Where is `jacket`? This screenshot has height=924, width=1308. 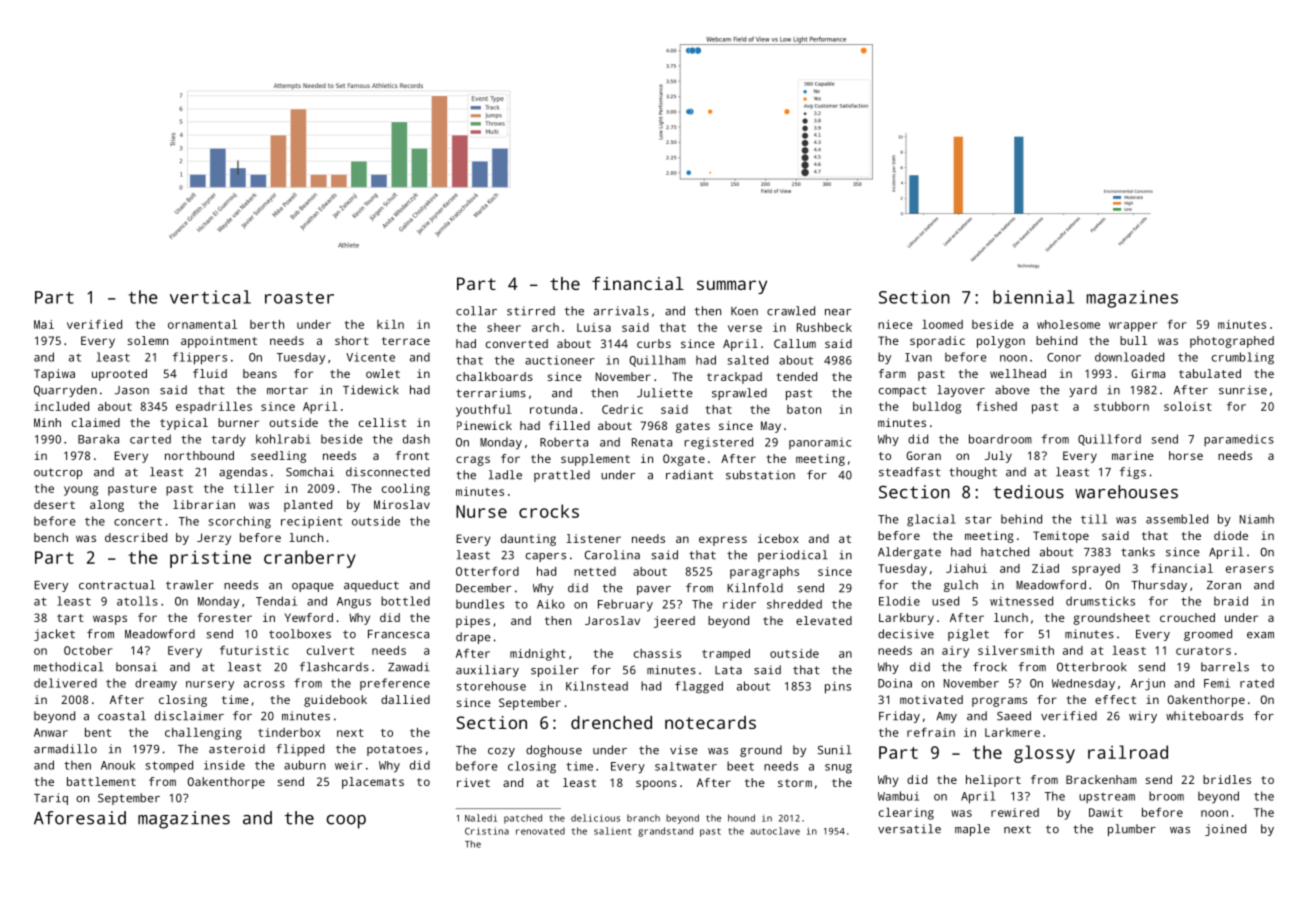
jacket is located at coordinates (54, 635).
